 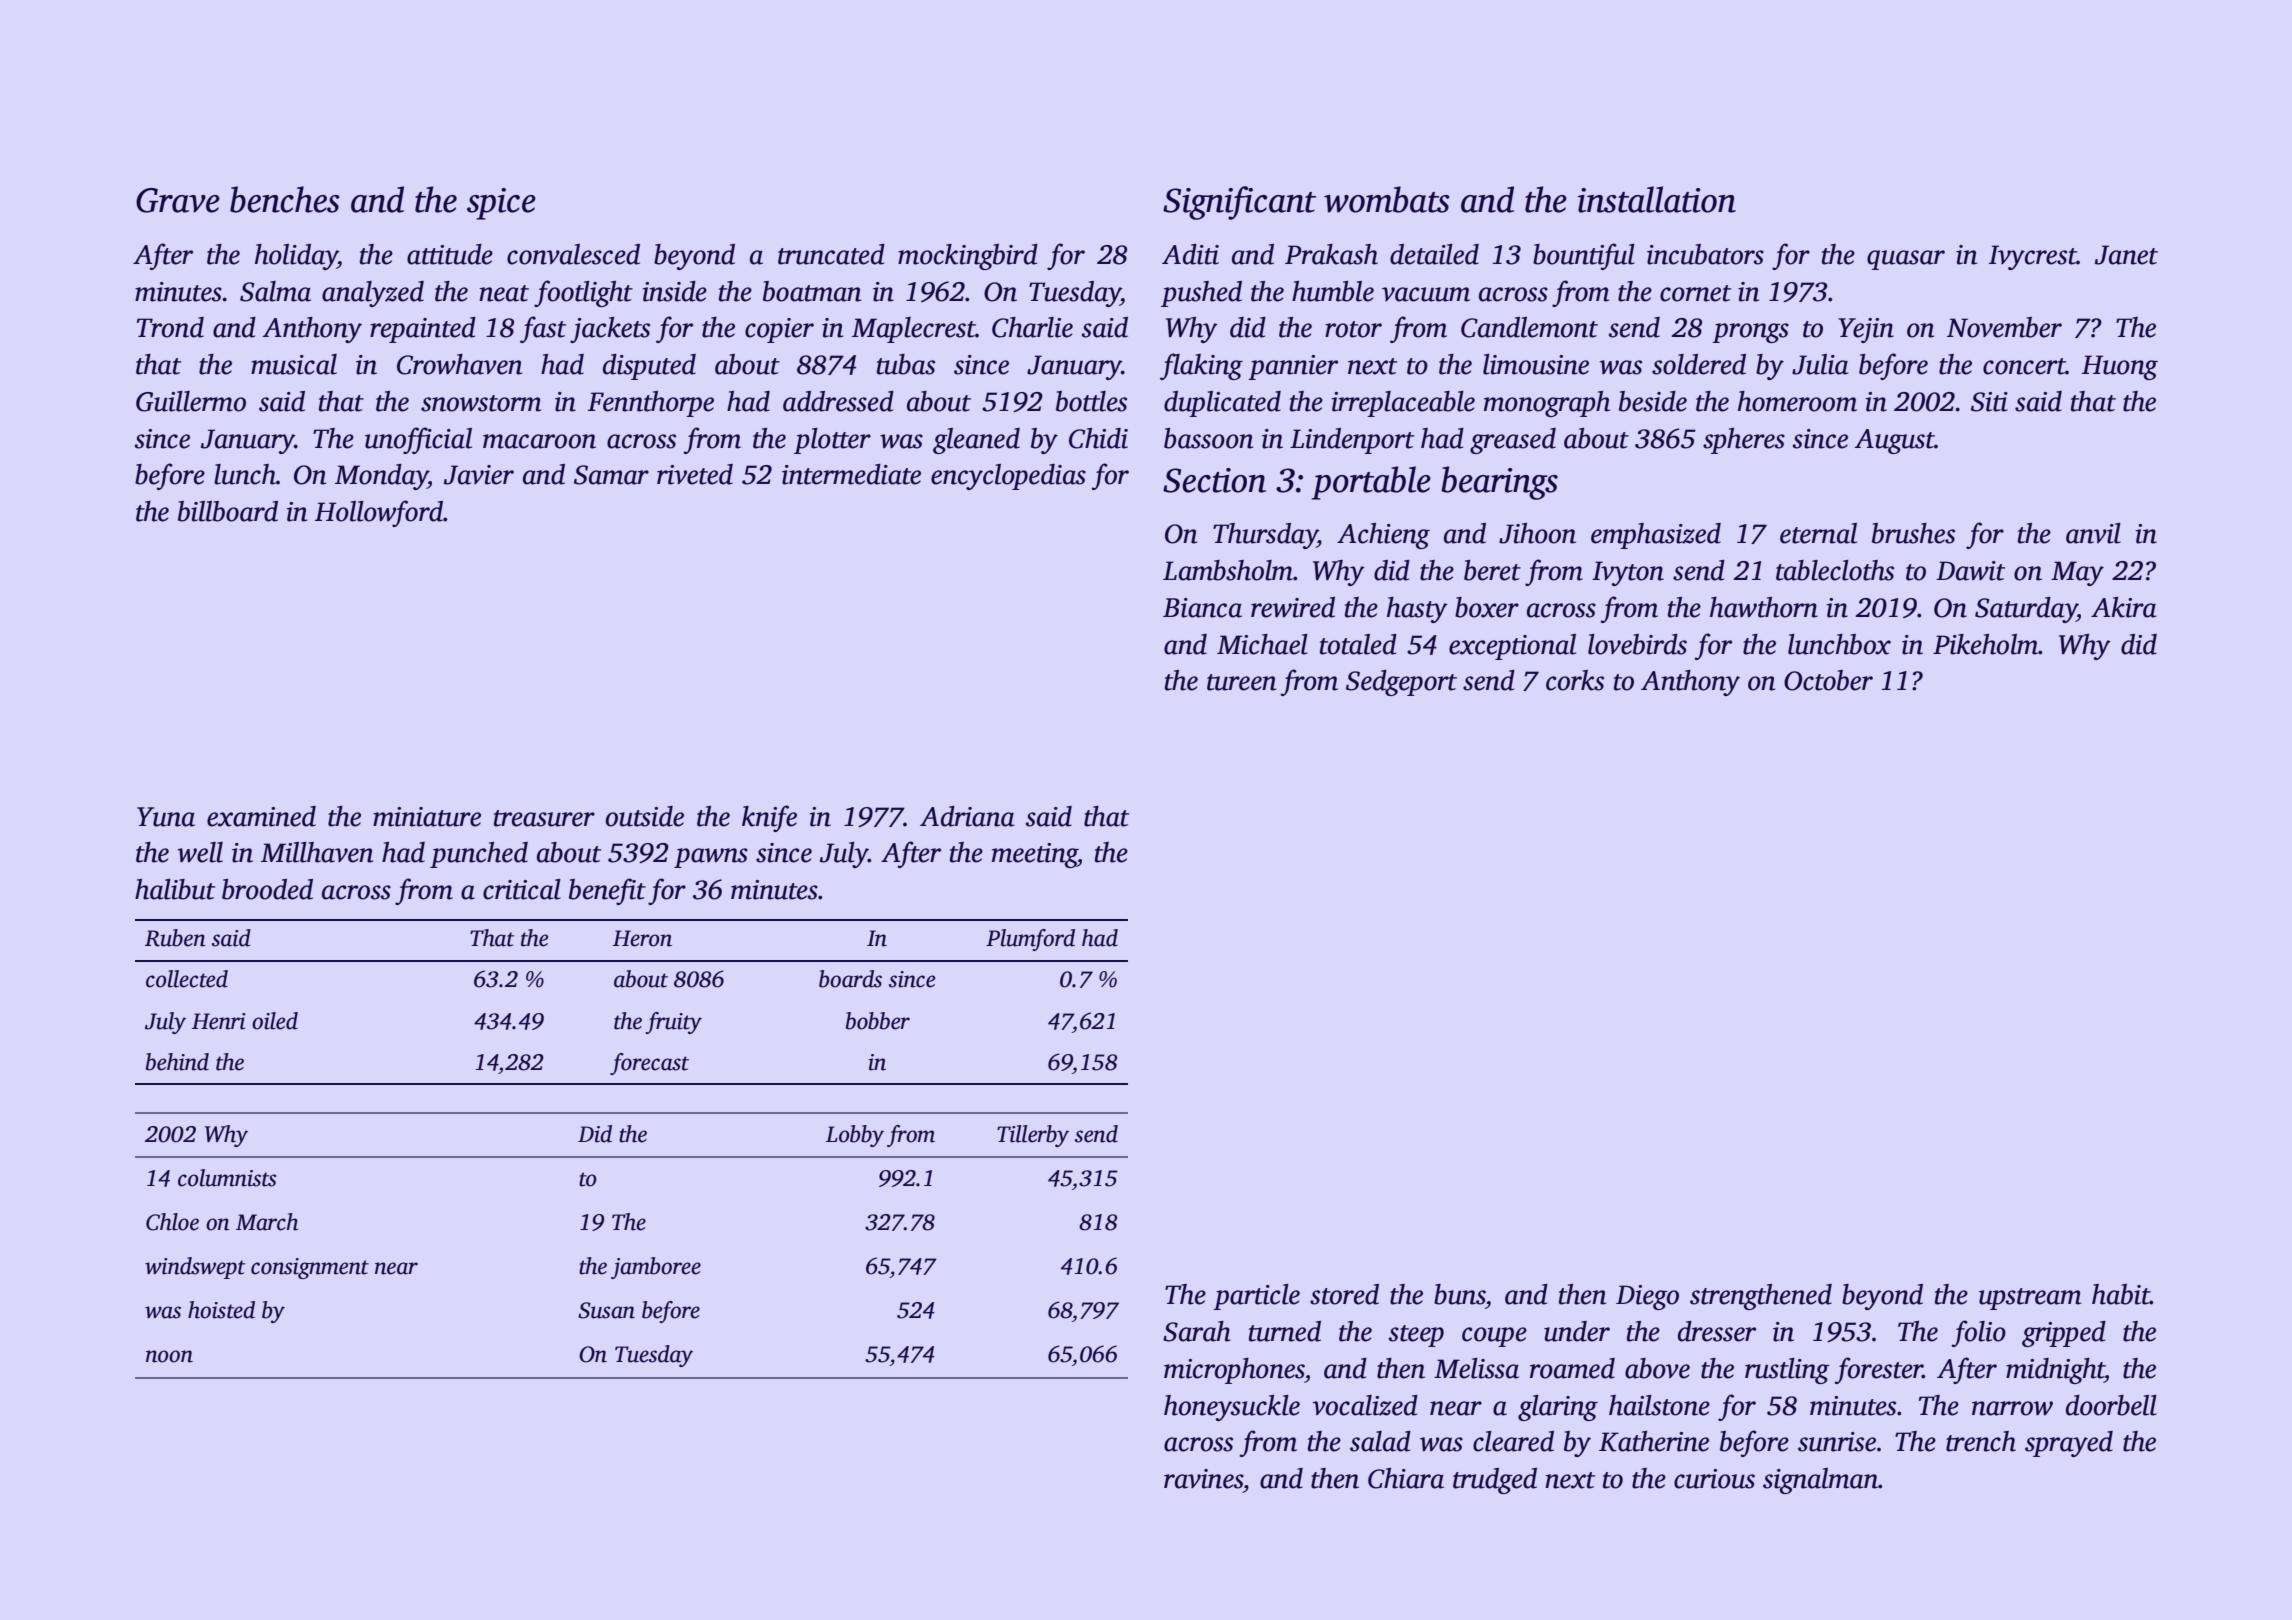 What do you see at coordinates (1190, 254) in the image?
I see `Aditi` at bounding box center [1190, 254].
